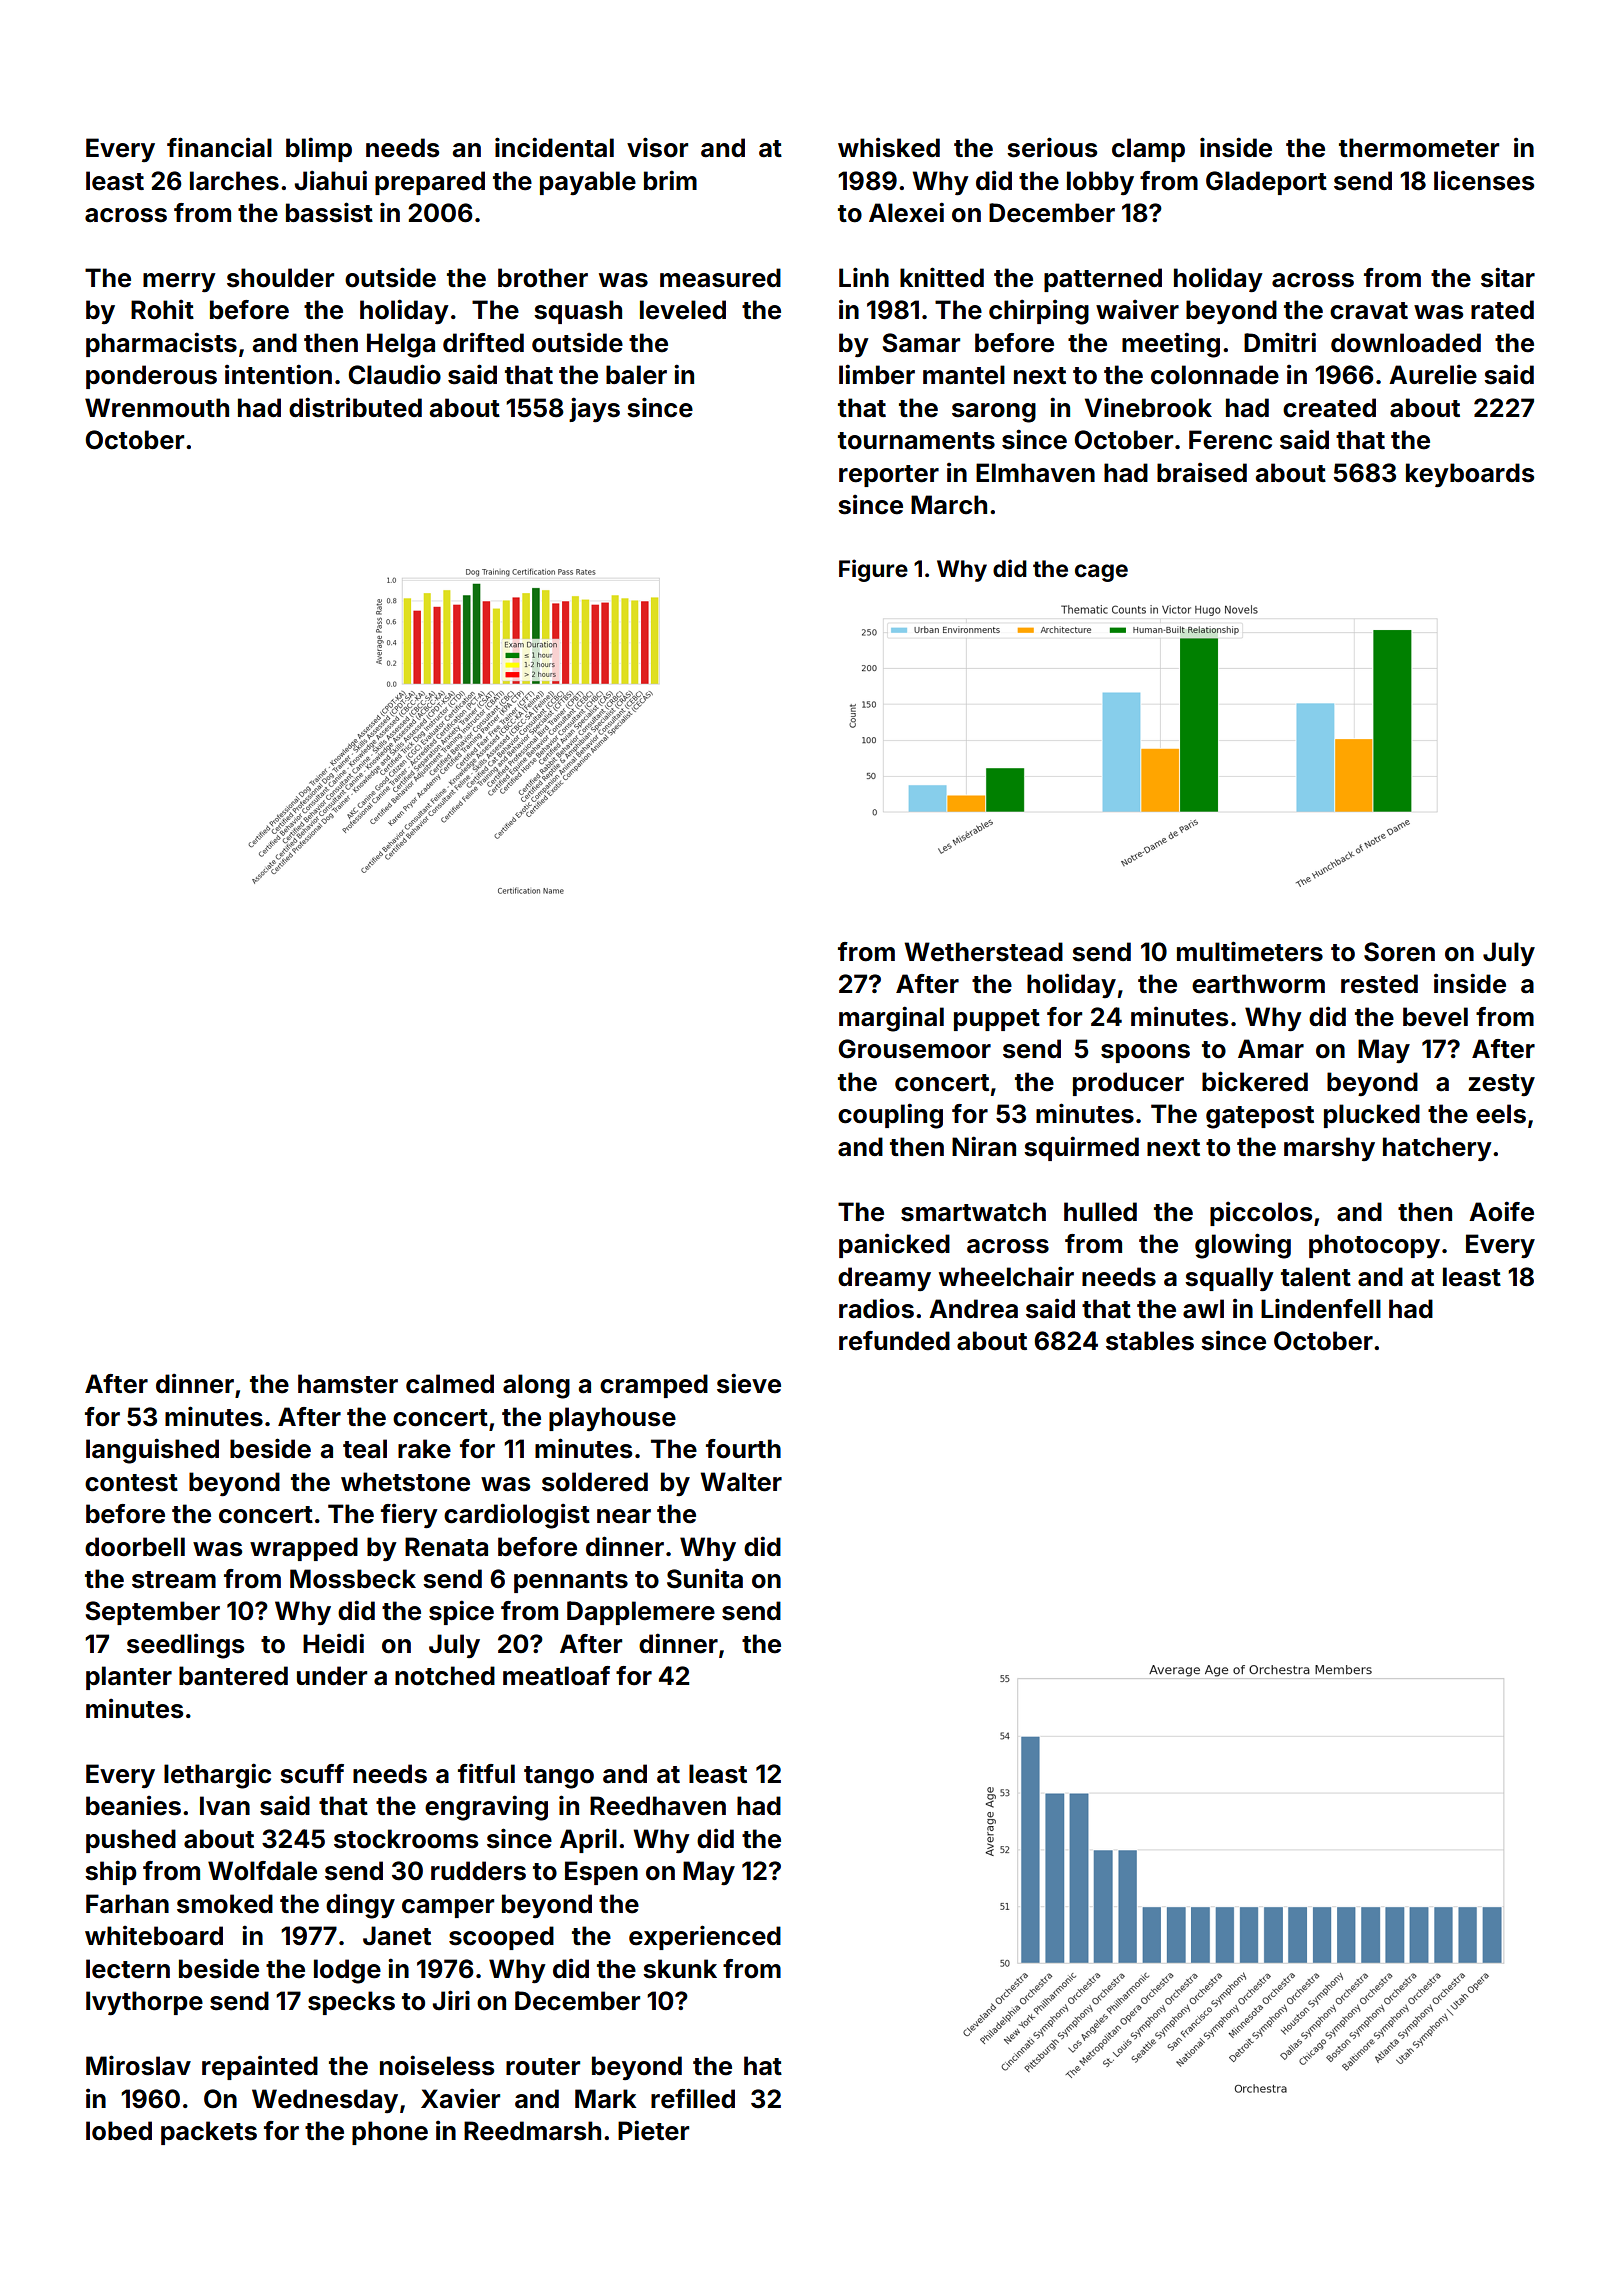 This screenshot has height=2292, width=1620. What do you see at coordinates (1250, 951) in the screenshot?
I see `multimeters` at bounding box center [1250, 951].
